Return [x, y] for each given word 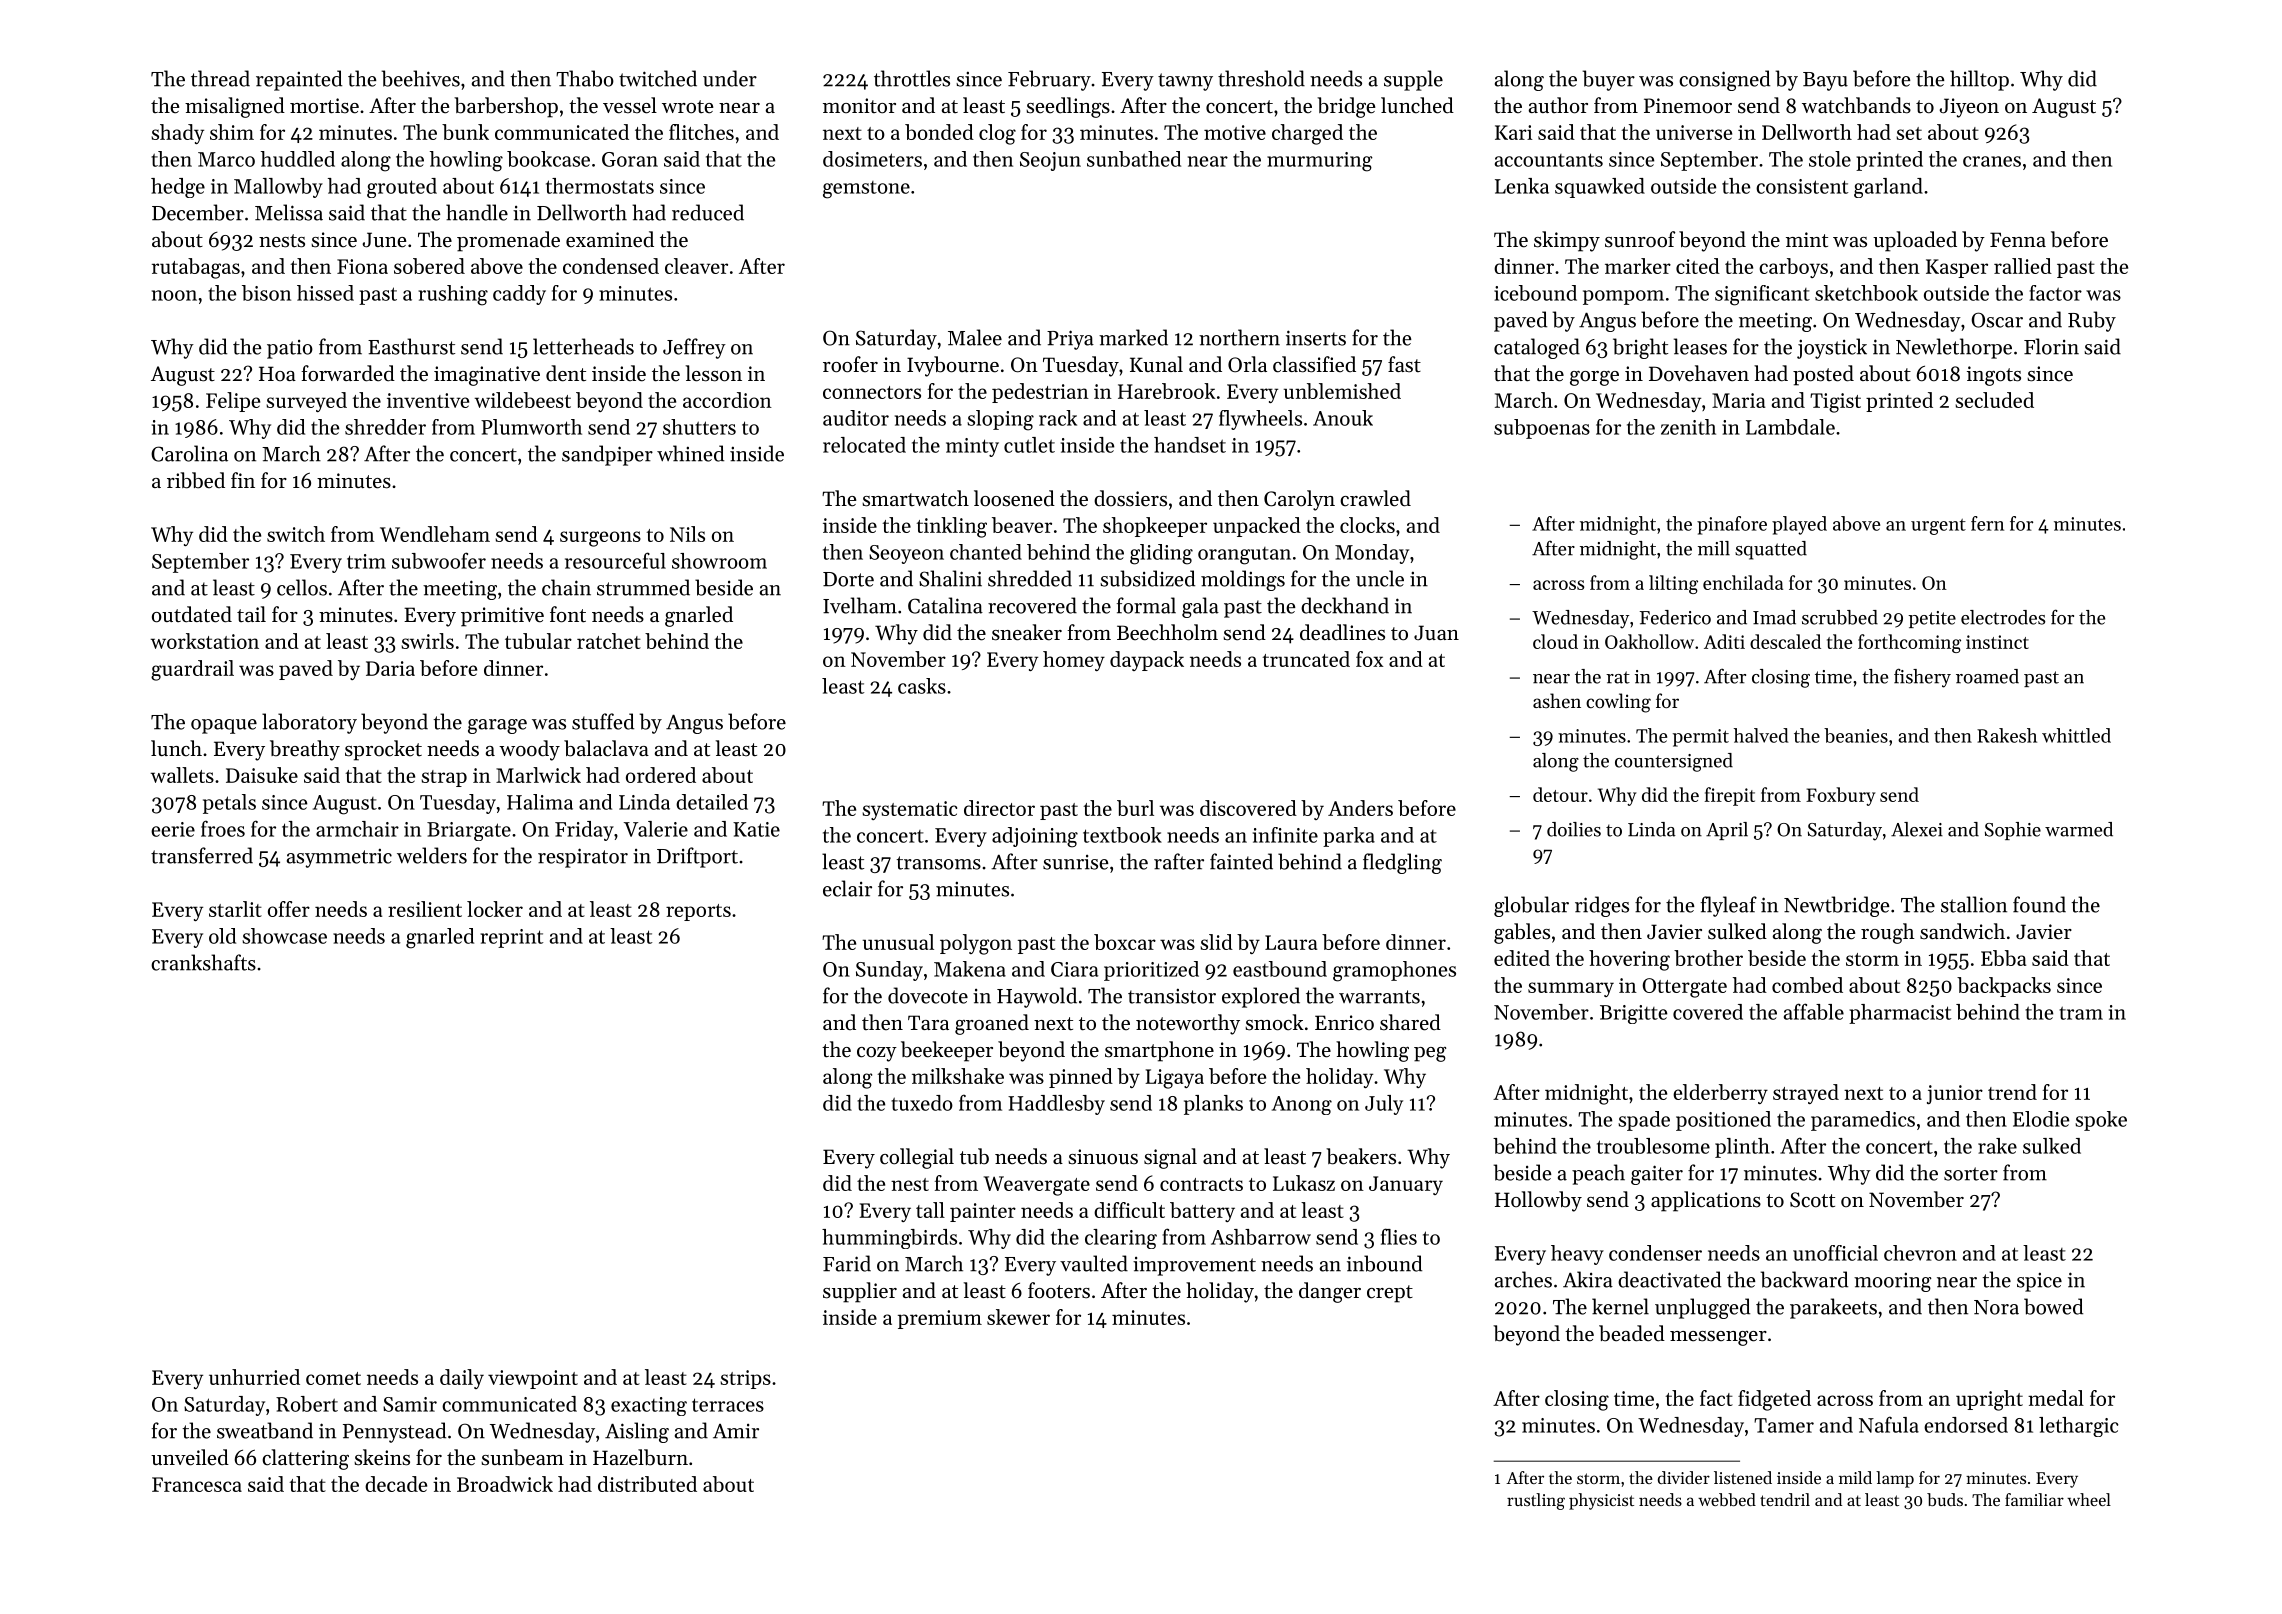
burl [1135, 808]
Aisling [637, 1432]
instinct [1997, 642]
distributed [647, 1484]
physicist [1601, 1501]
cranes [1992, 161]
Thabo [585, 78]
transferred [202, 855]
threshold [1261, 78]
